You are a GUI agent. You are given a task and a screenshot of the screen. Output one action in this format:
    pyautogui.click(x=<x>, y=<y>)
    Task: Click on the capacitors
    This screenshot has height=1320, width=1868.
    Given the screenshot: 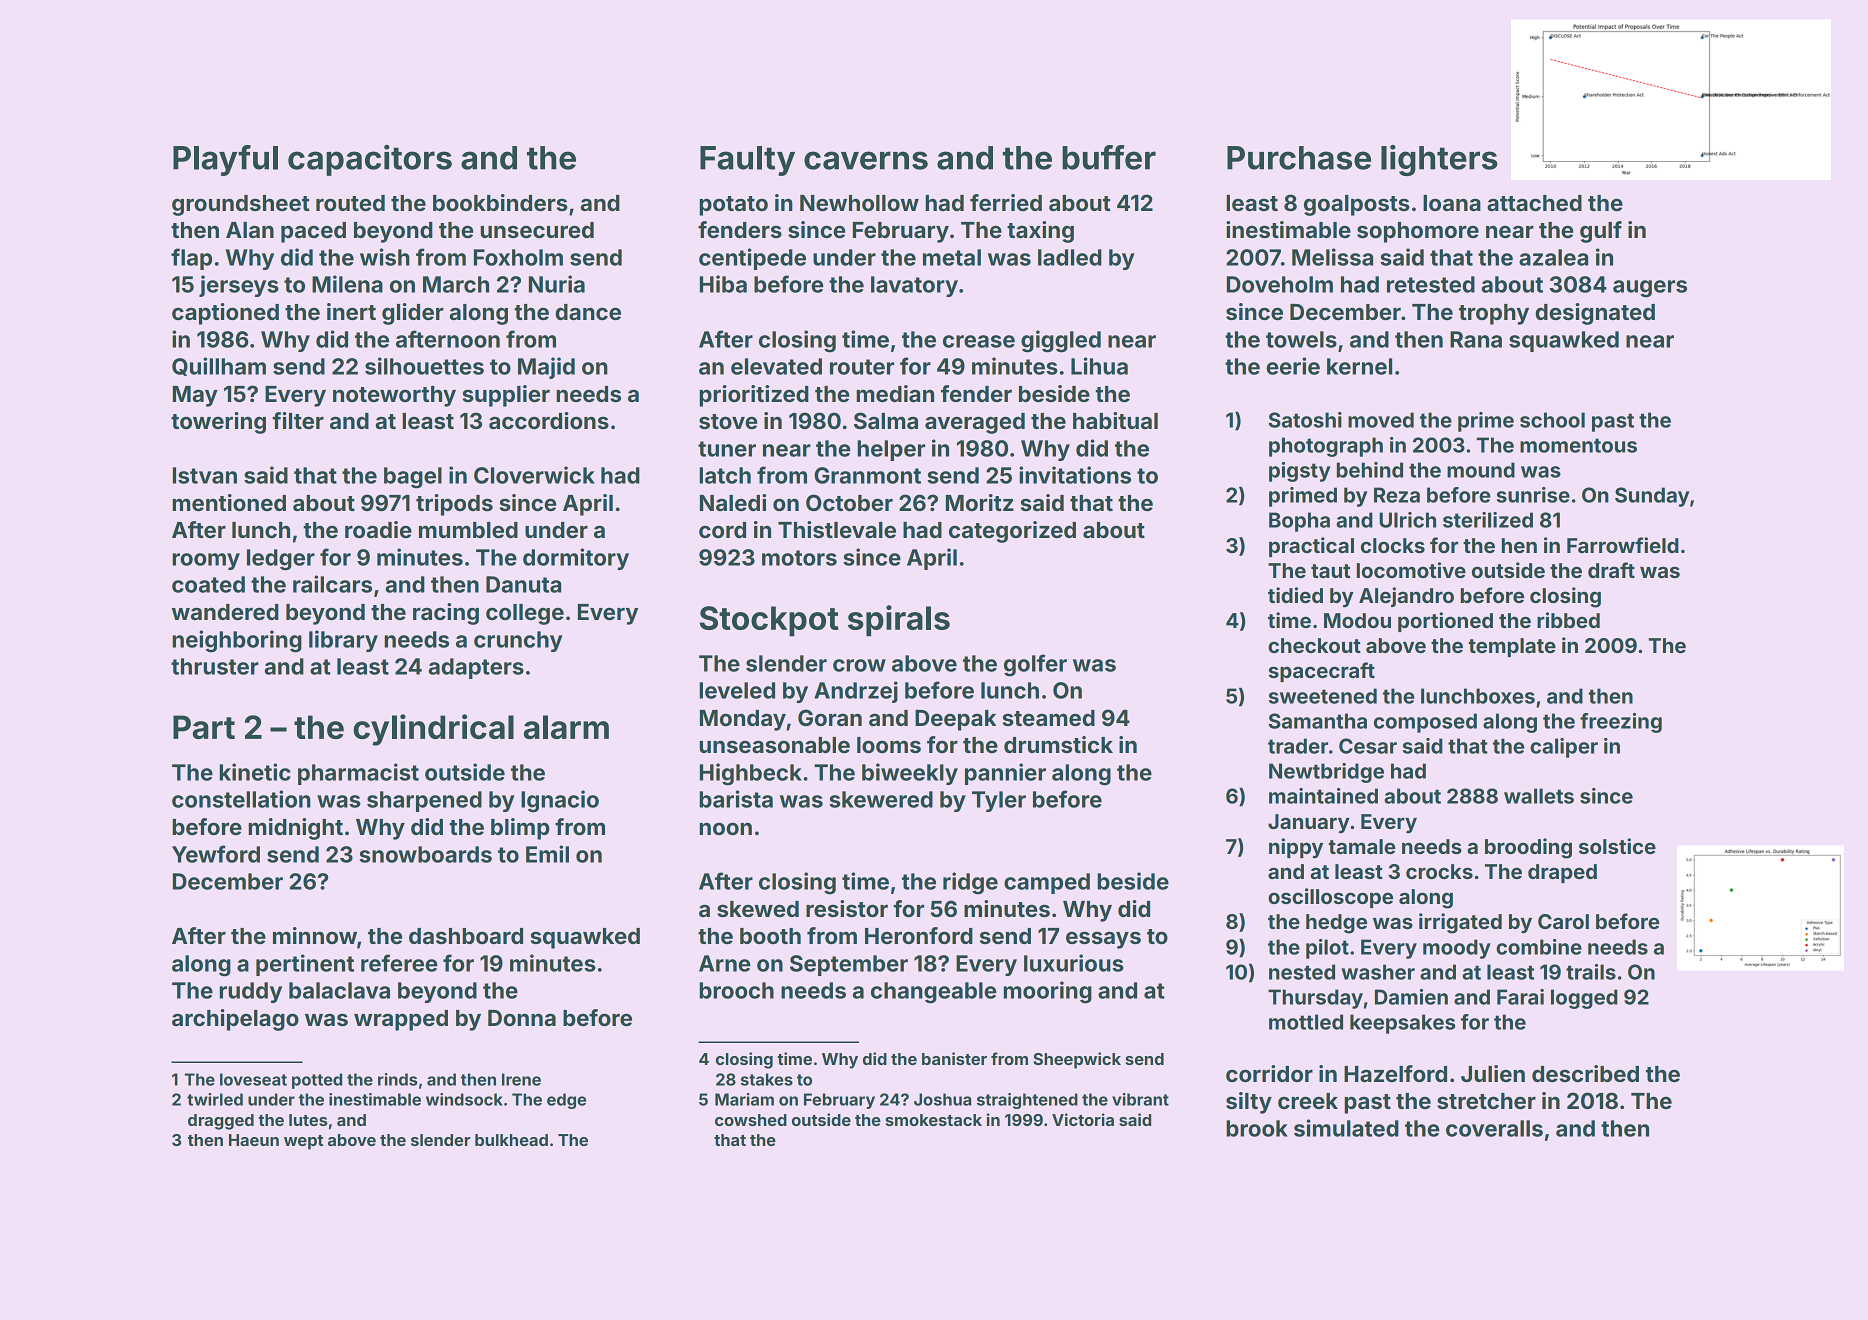 What is the action you would take?
    pyautogui.click(x=370, y=160)
